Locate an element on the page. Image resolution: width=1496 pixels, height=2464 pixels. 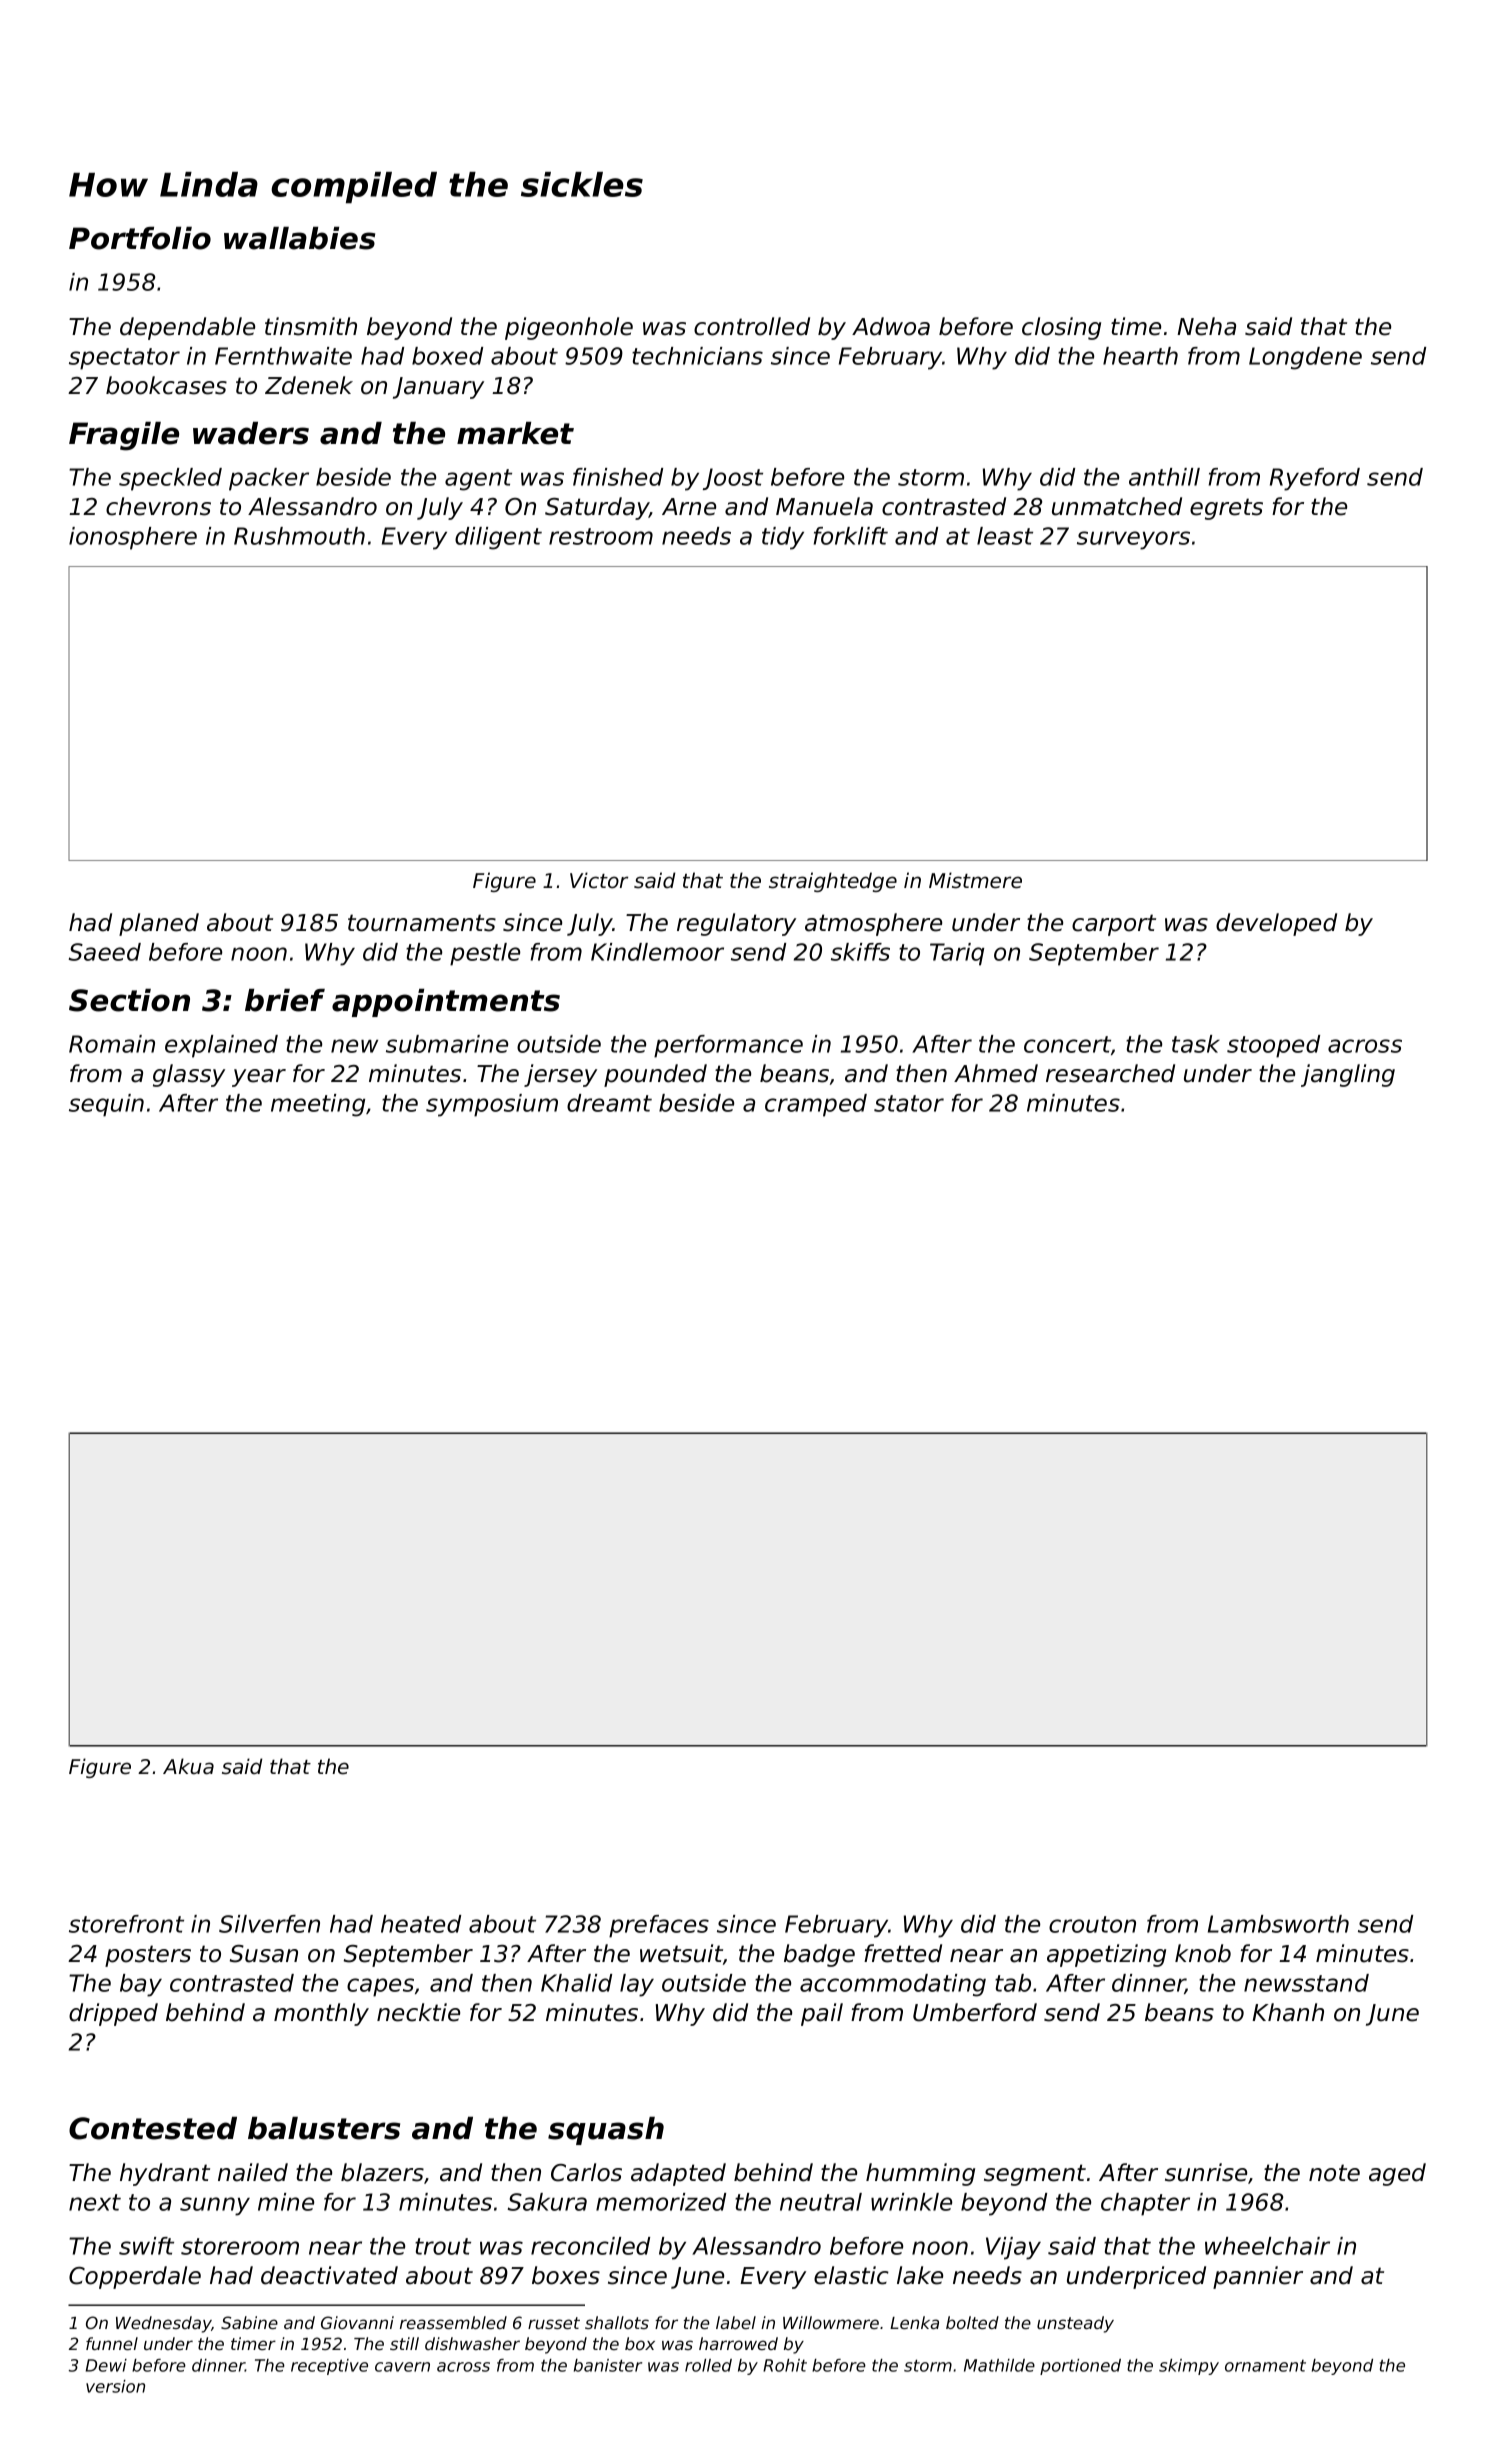
stator is located at coordinates (909, 1103).
